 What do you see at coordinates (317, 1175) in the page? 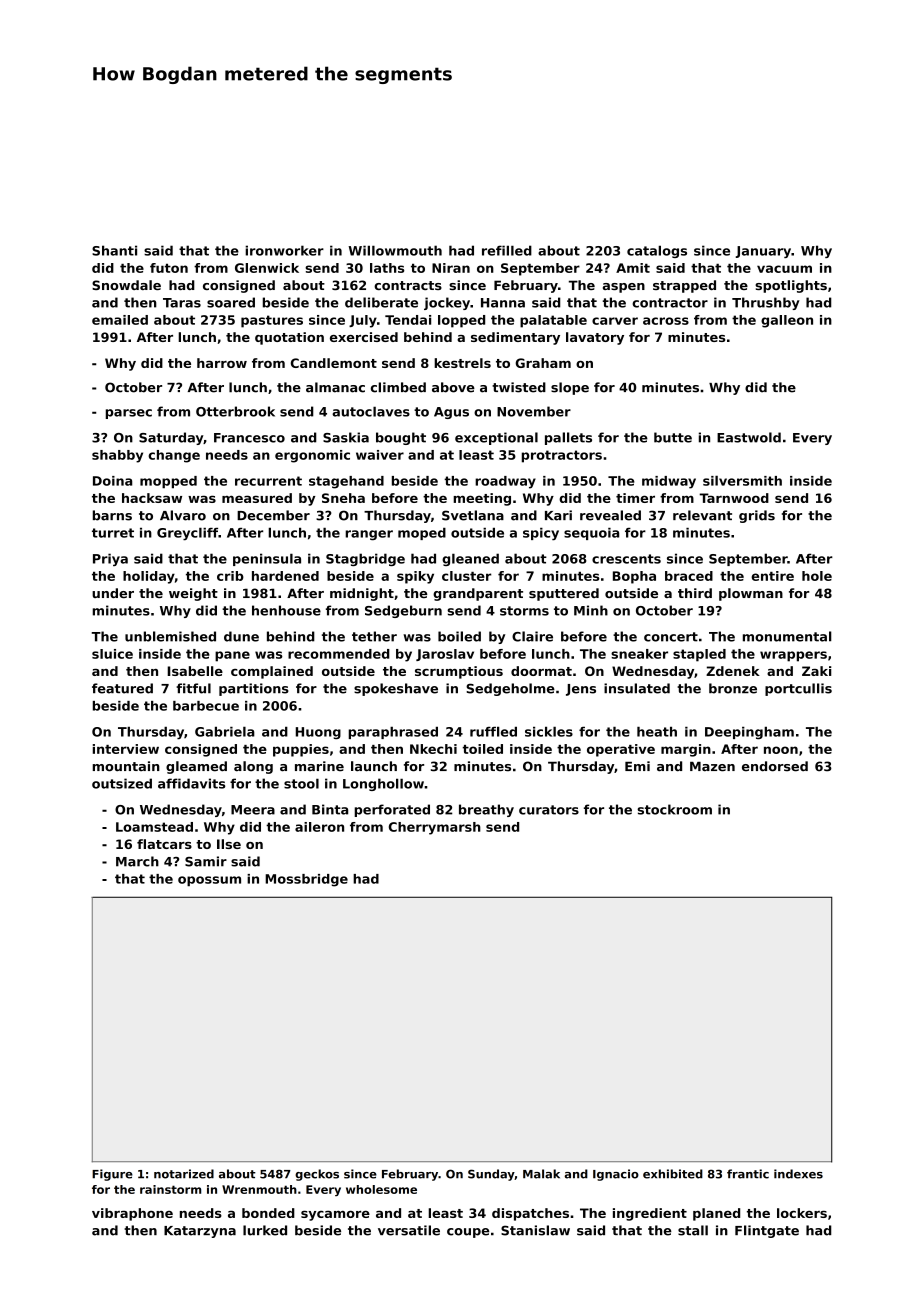
I see `geckos` at bounding box center [317, 1175].
